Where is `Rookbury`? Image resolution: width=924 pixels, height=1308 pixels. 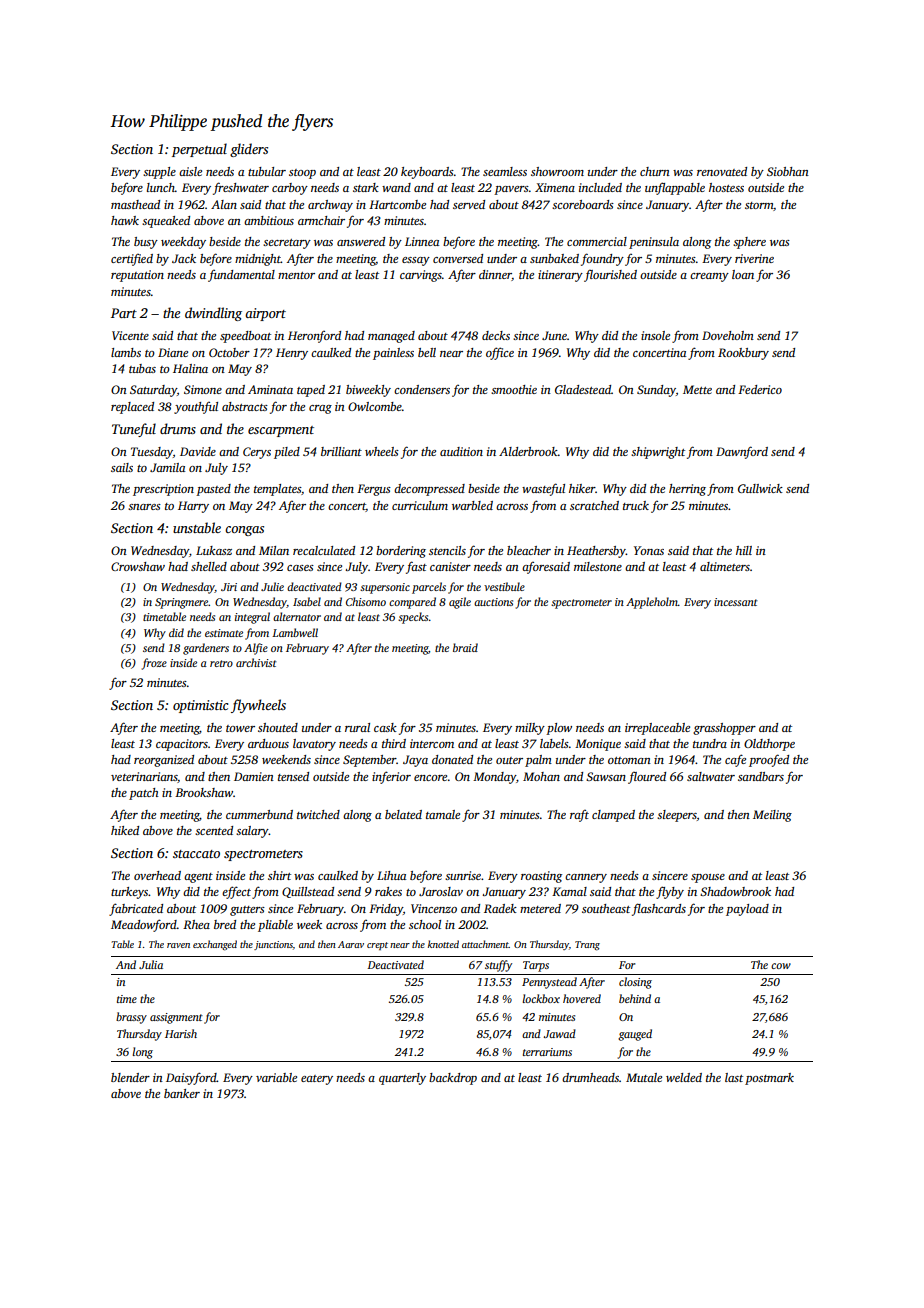
Rookbury is located at coordinates (743, 354).
